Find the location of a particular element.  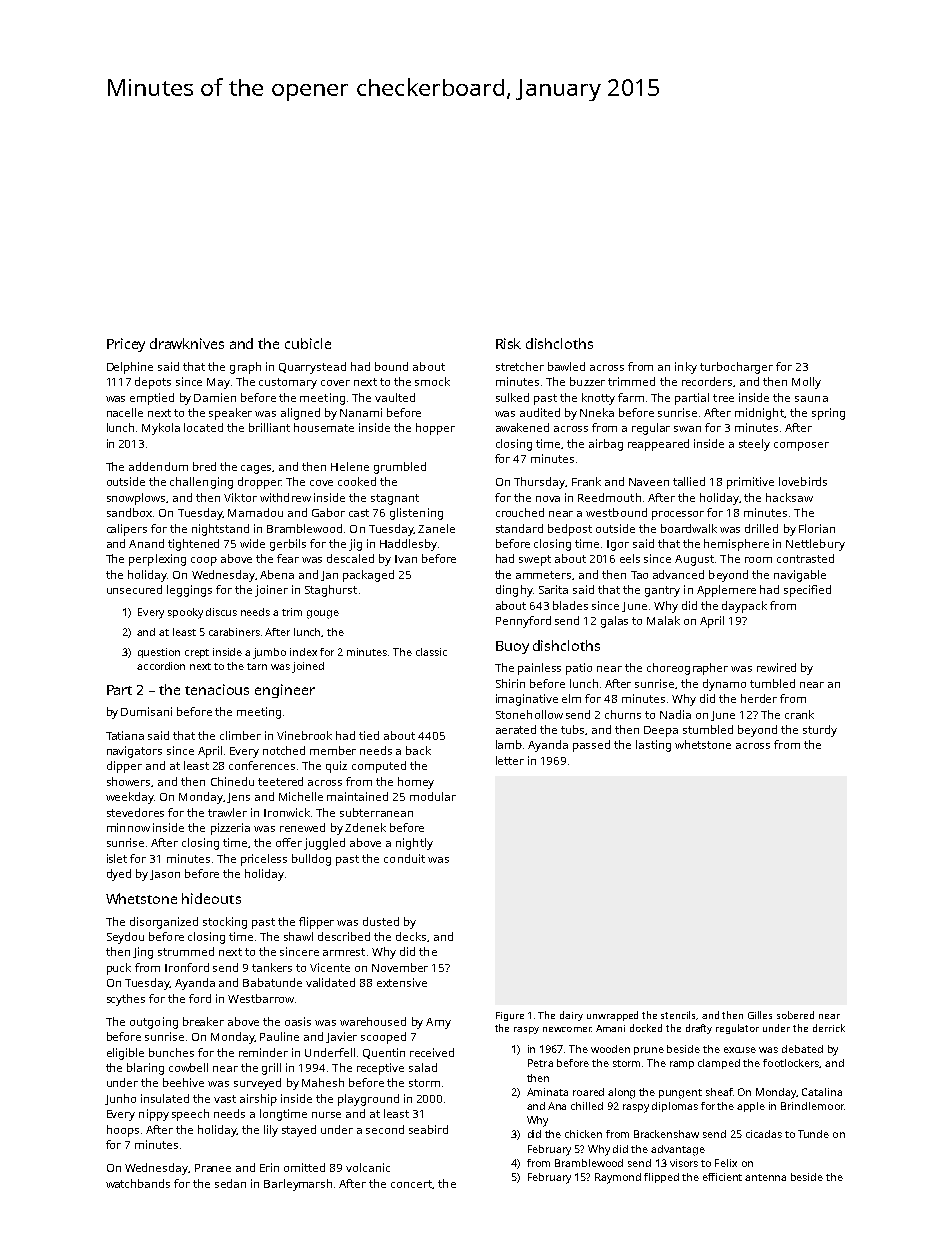

flipped is located at coordinates (661, 1178).
